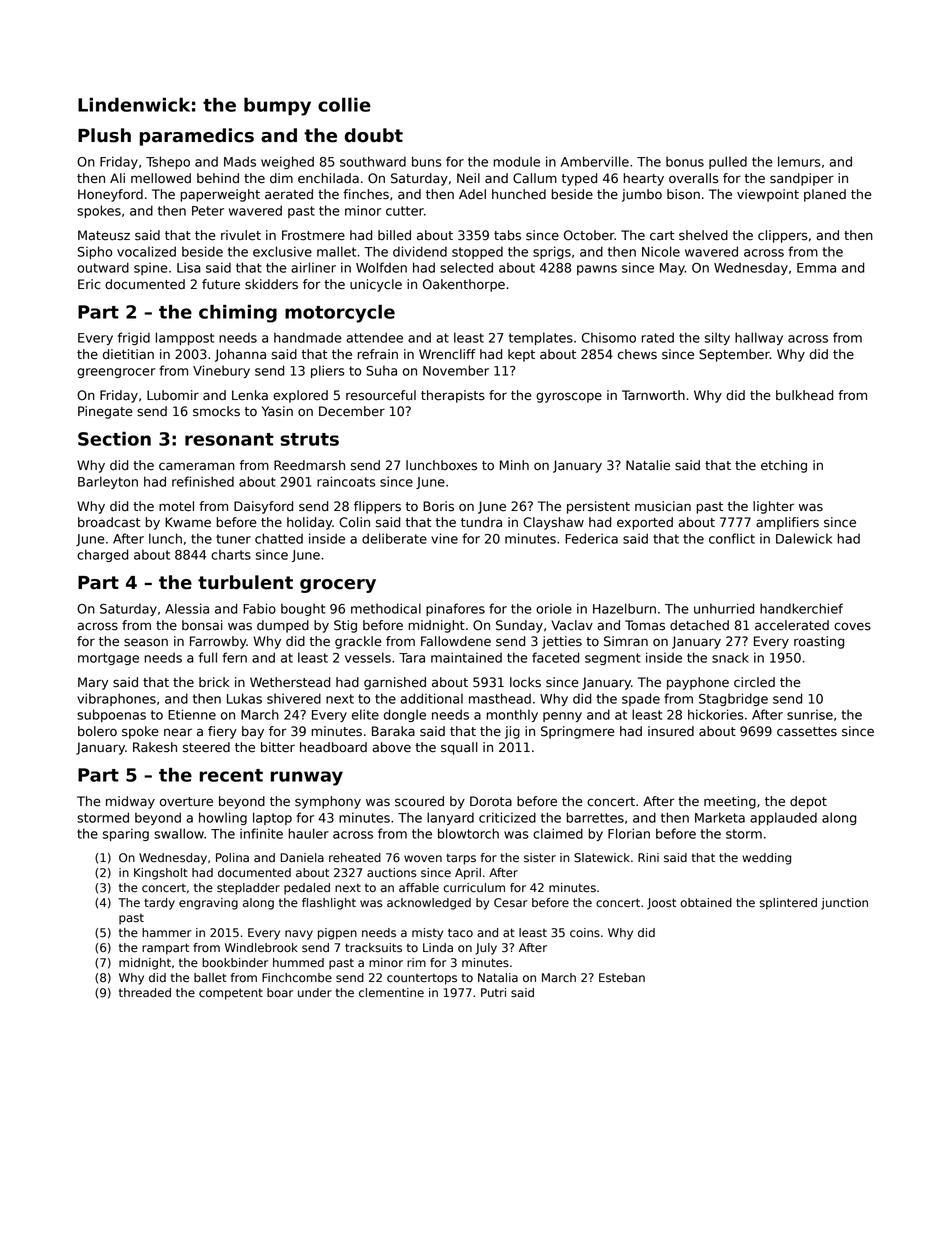 The height and width of the page is (1233, 952). I want to click on under, so click(315, 993).
